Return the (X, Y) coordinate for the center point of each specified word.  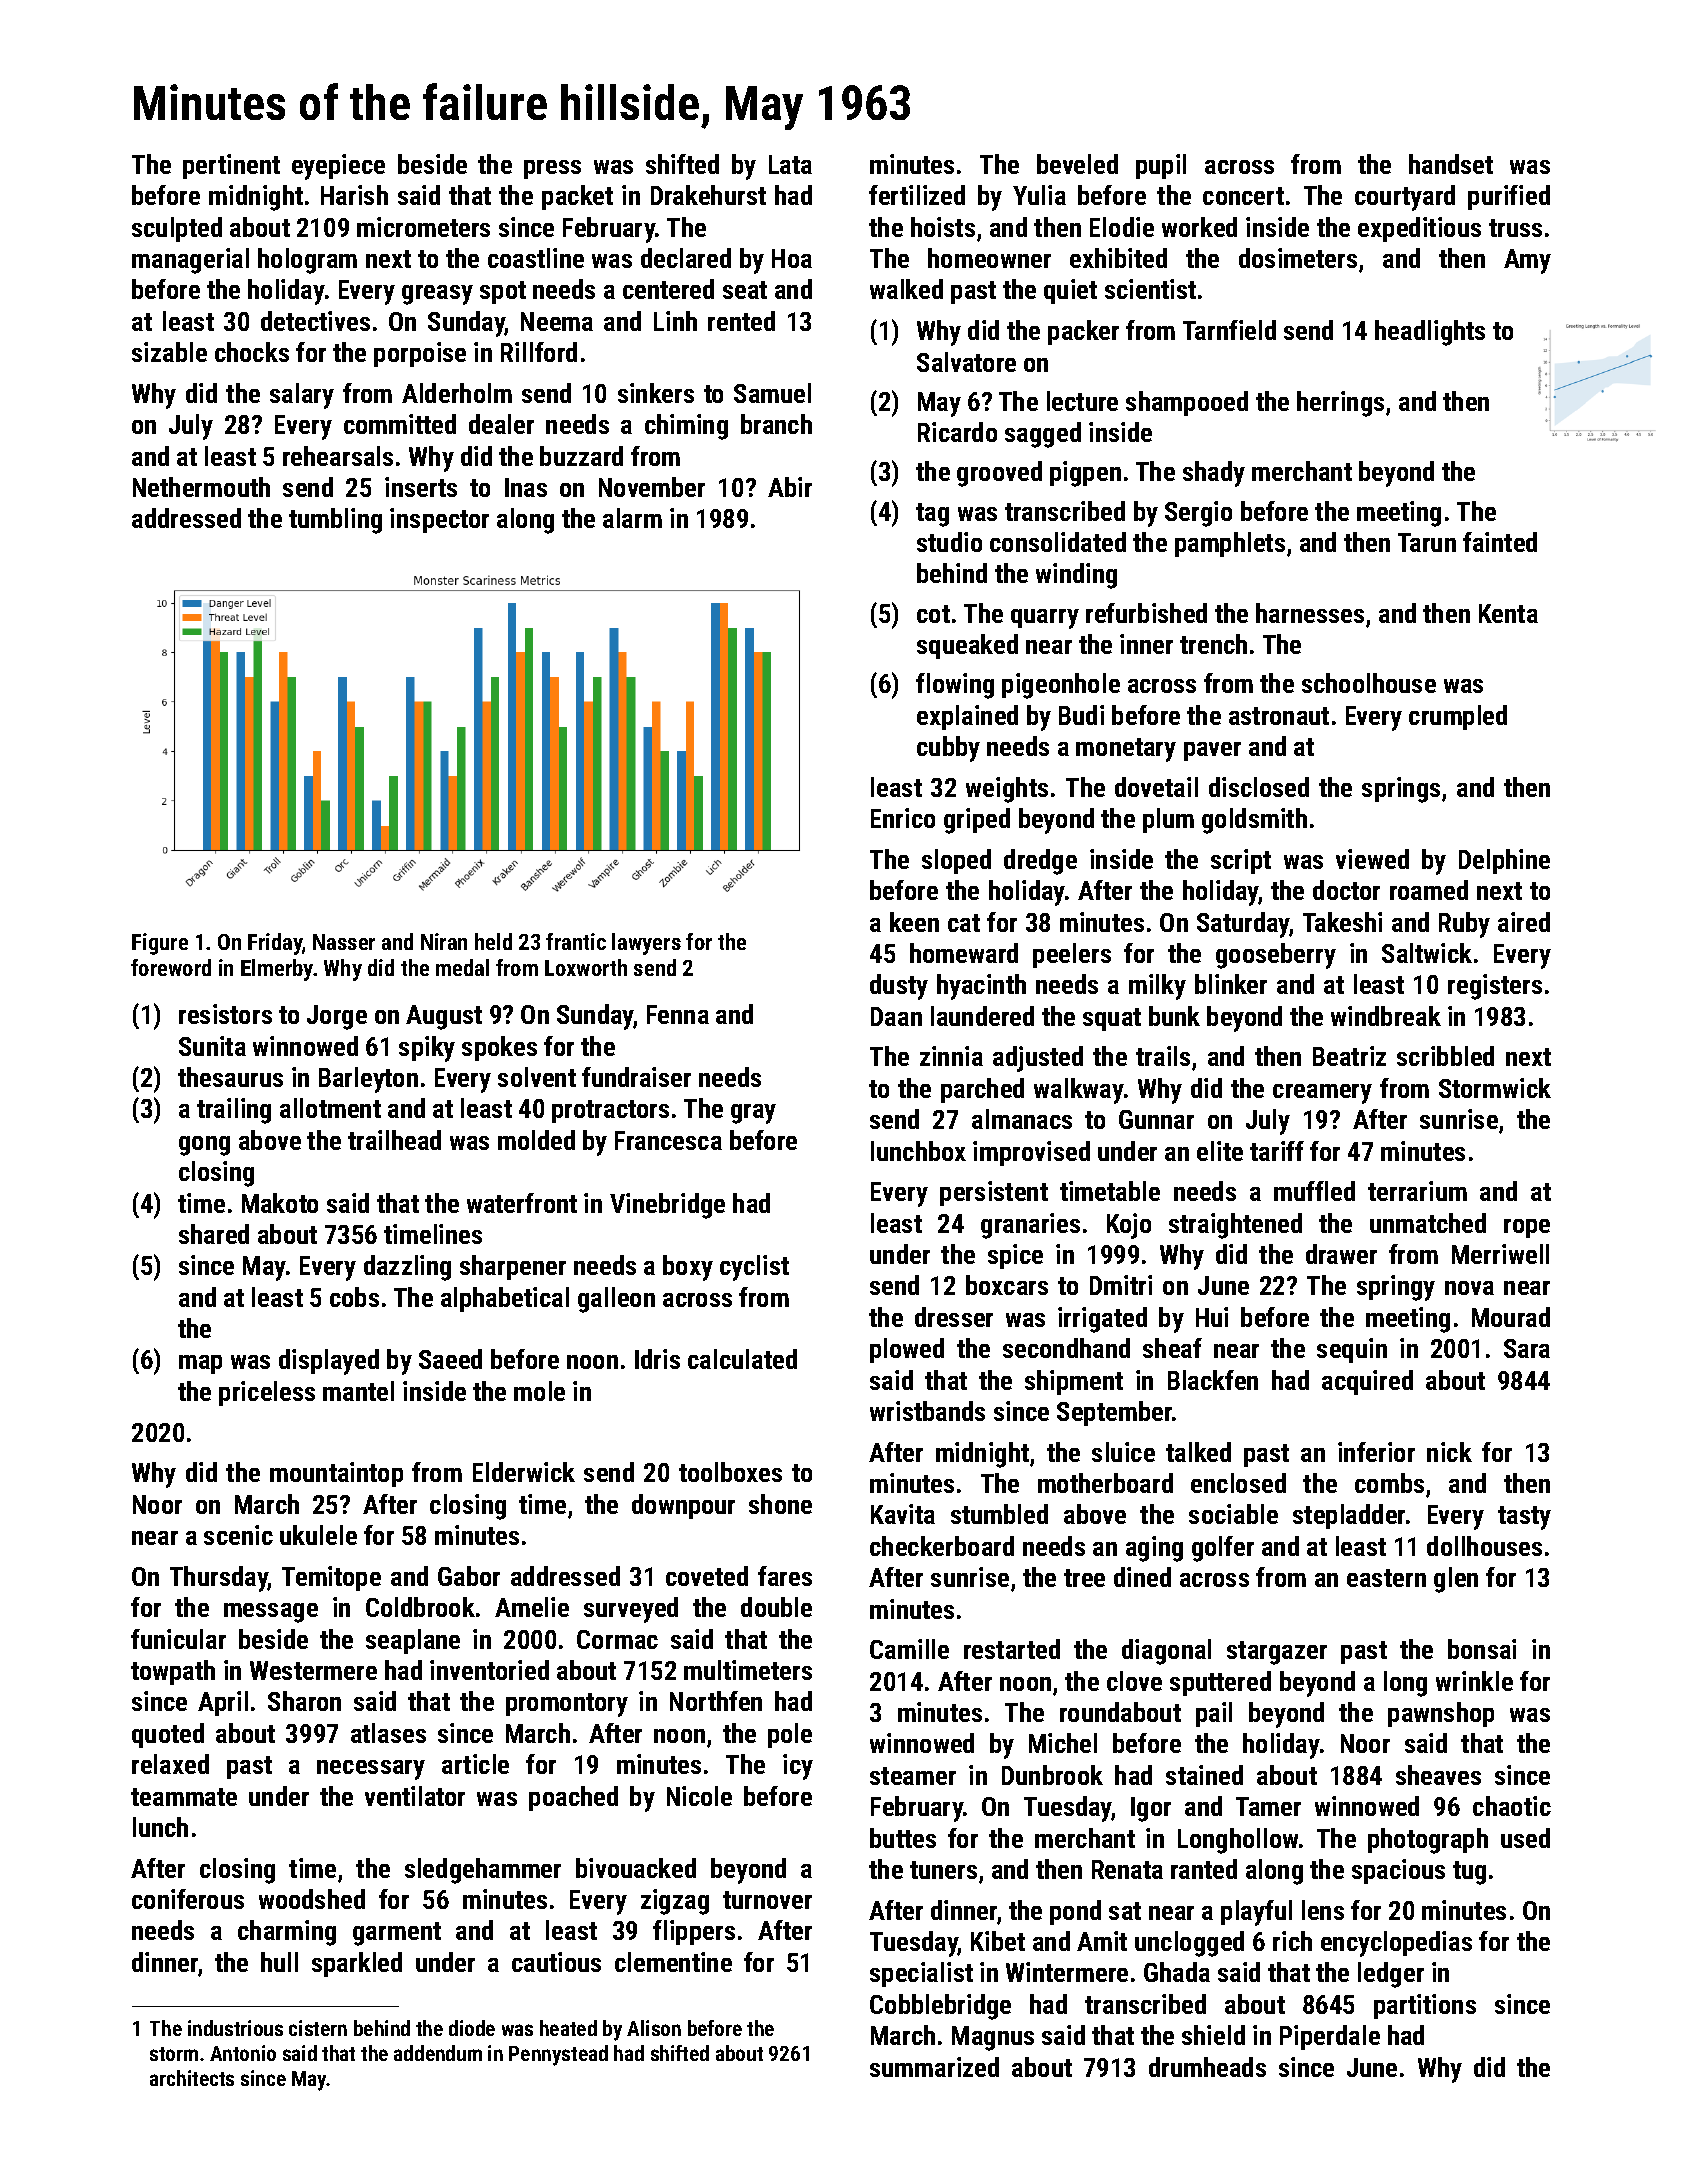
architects (192, 2078)
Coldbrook (420, 1607)
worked (1199, 227)
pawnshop (1441, 1714)
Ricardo (957, 432)
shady (1214, 474)
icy (798, 1767)
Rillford (539, 352)
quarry (1045, 619)
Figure (160, 944)
